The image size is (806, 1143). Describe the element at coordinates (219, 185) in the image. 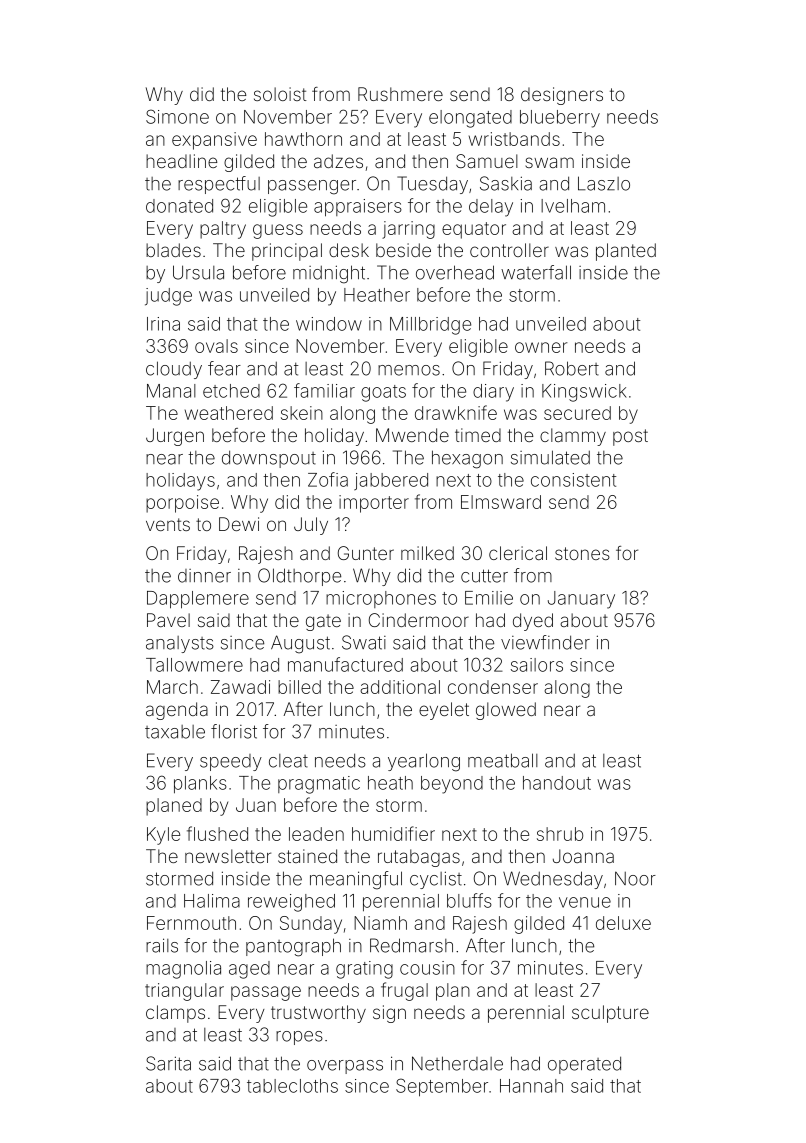

I see `respectful` at that location.
